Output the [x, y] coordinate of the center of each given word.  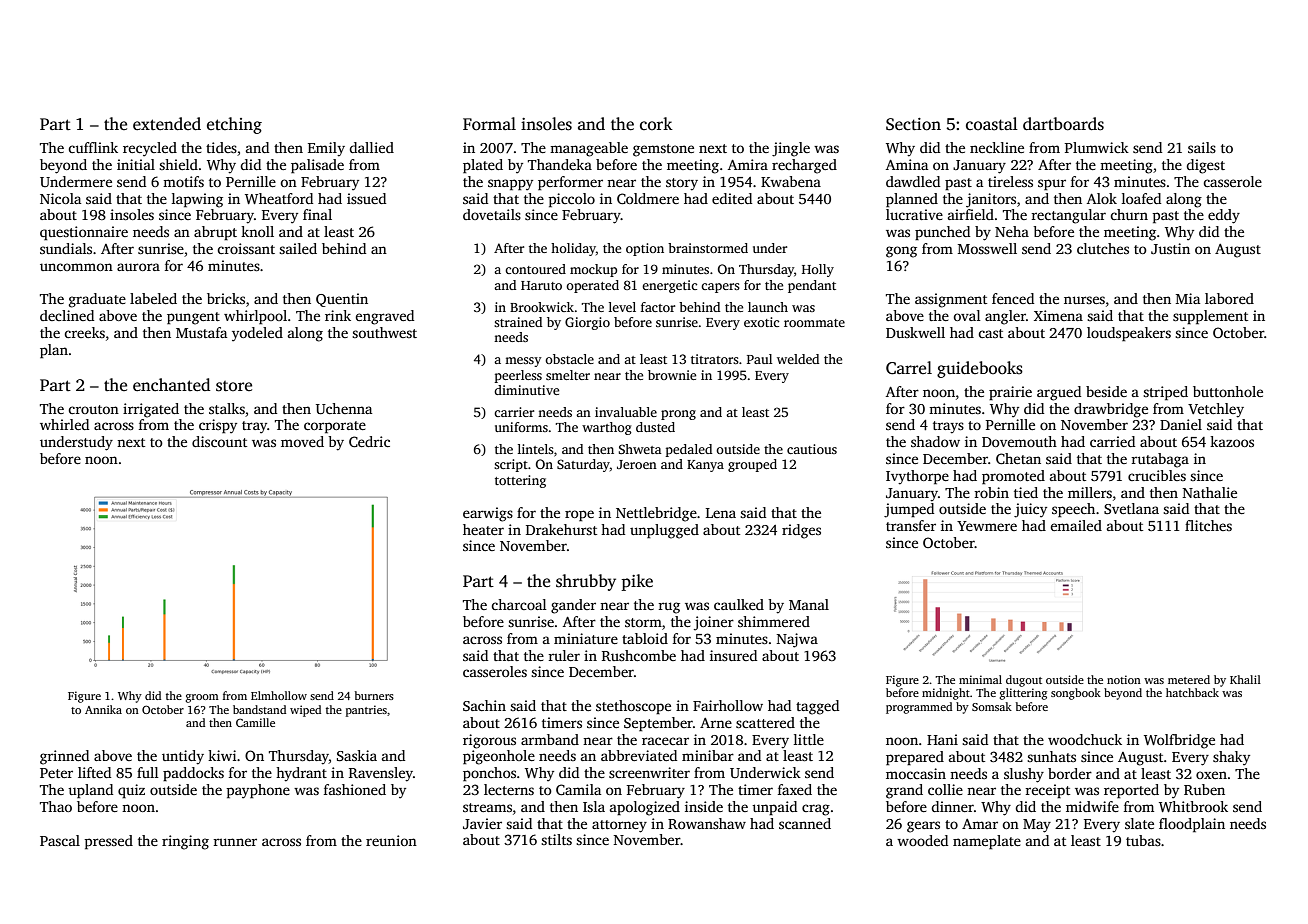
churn [1129, 214]
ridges [801, 531]
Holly [818, 270]
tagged [817, 707]
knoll [257, 231]
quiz [131, 791]
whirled [64, 424]
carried [1112, 441]
